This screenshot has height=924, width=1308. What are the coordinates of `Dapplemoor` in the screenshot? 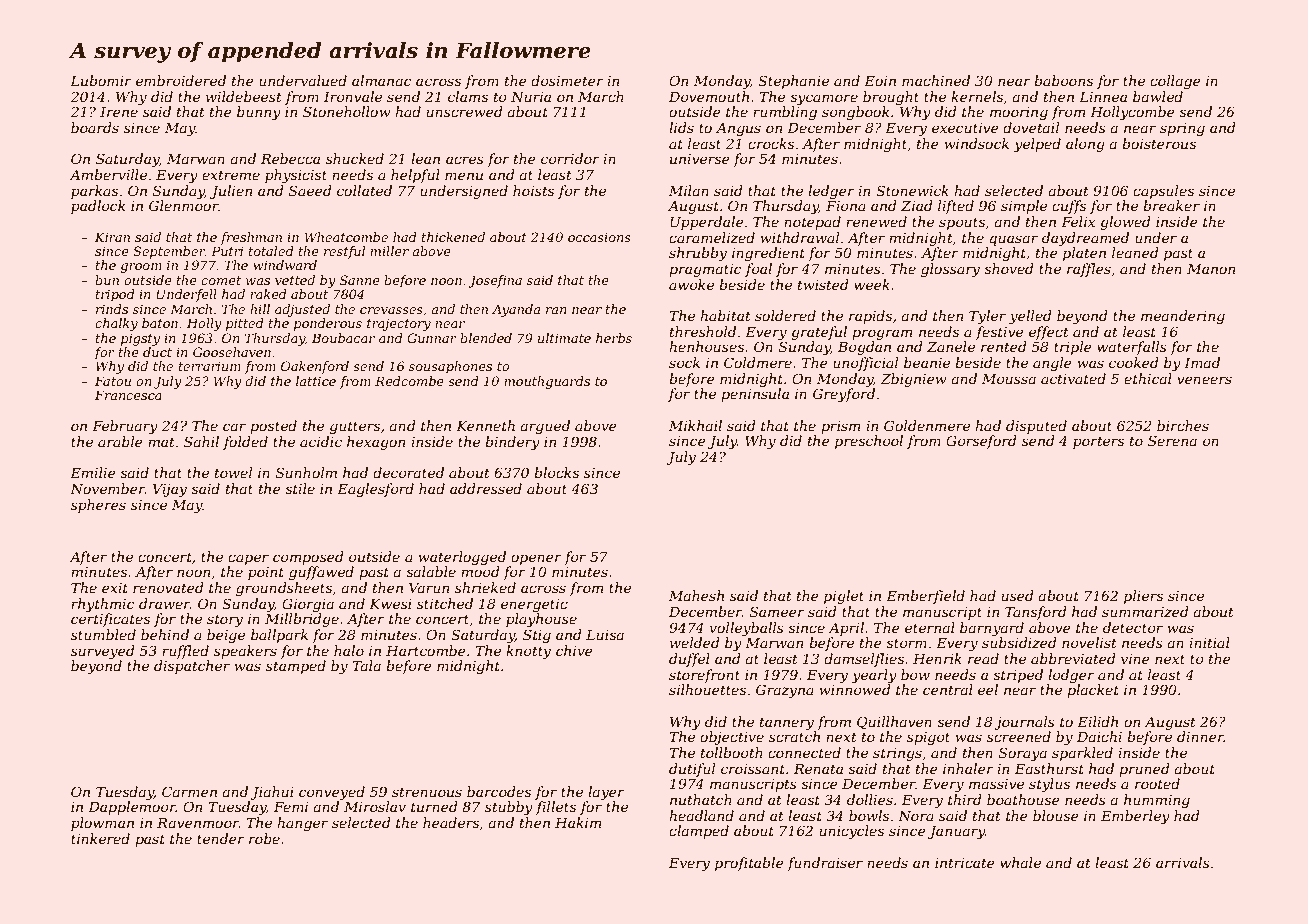 It's located at (132, 808).
